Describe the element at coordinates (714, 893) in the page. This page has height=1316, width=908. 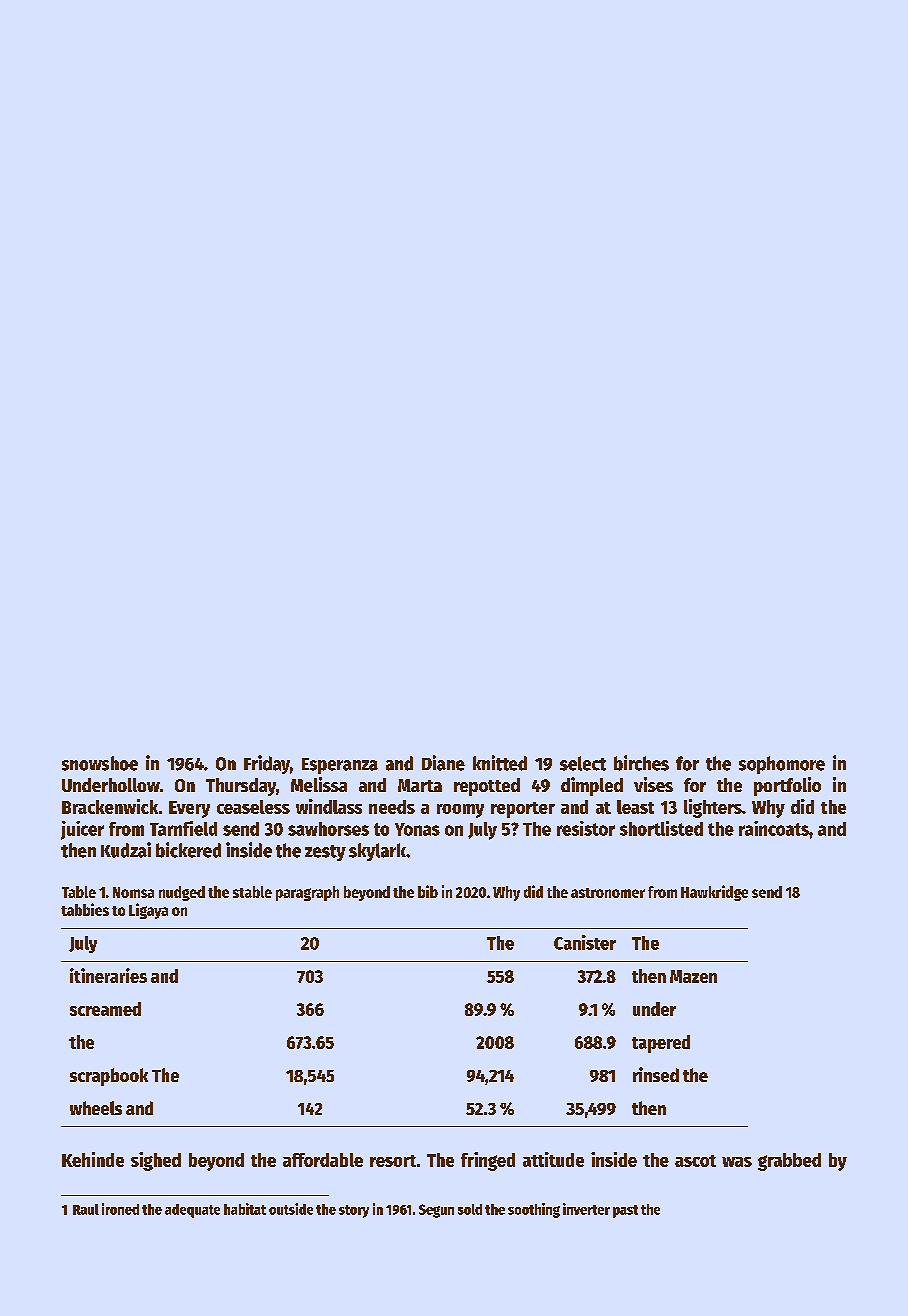
I see `Hawkridge` at that location.
